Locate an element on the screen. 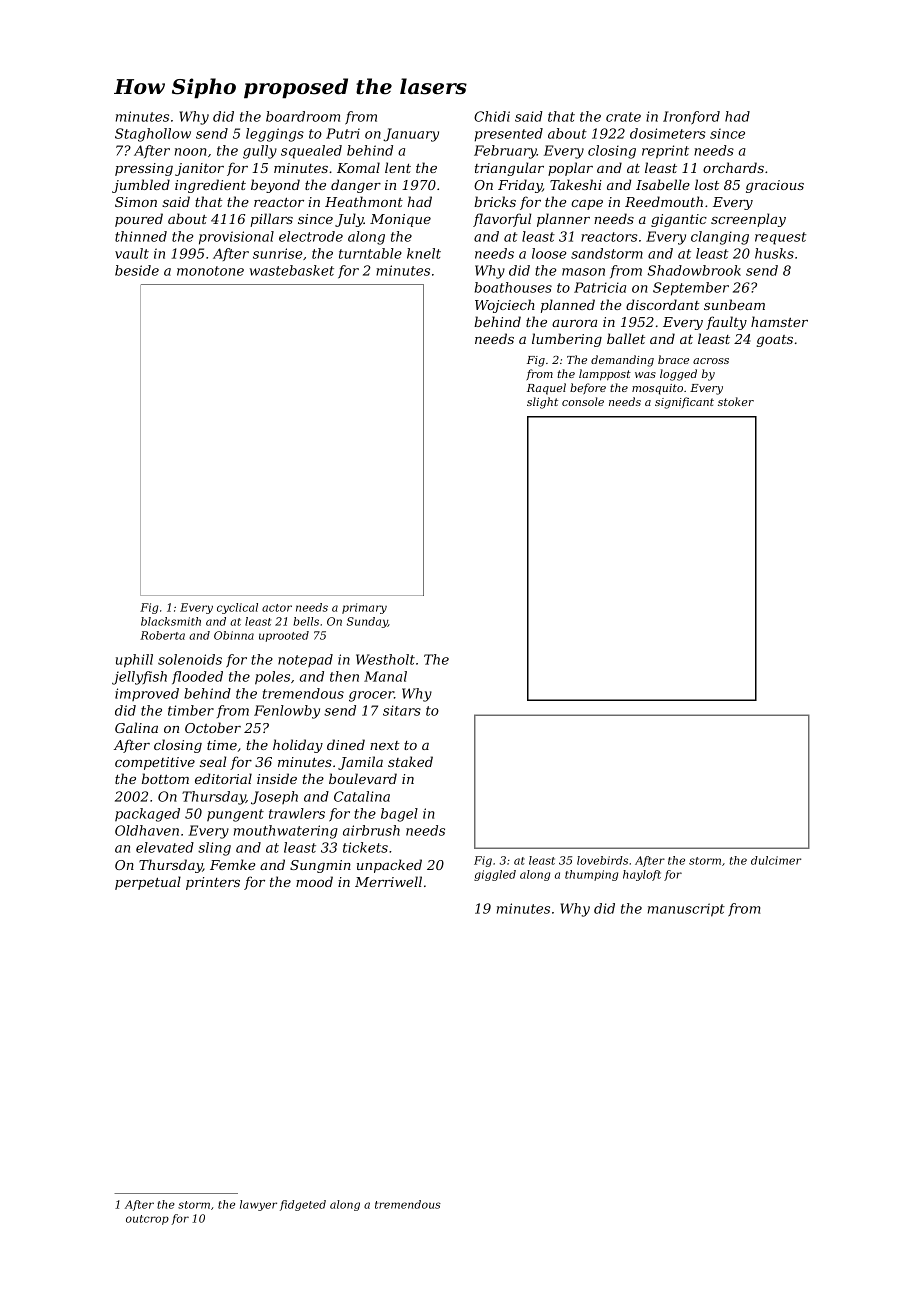  uphill is located at coordinates (134, 661).
